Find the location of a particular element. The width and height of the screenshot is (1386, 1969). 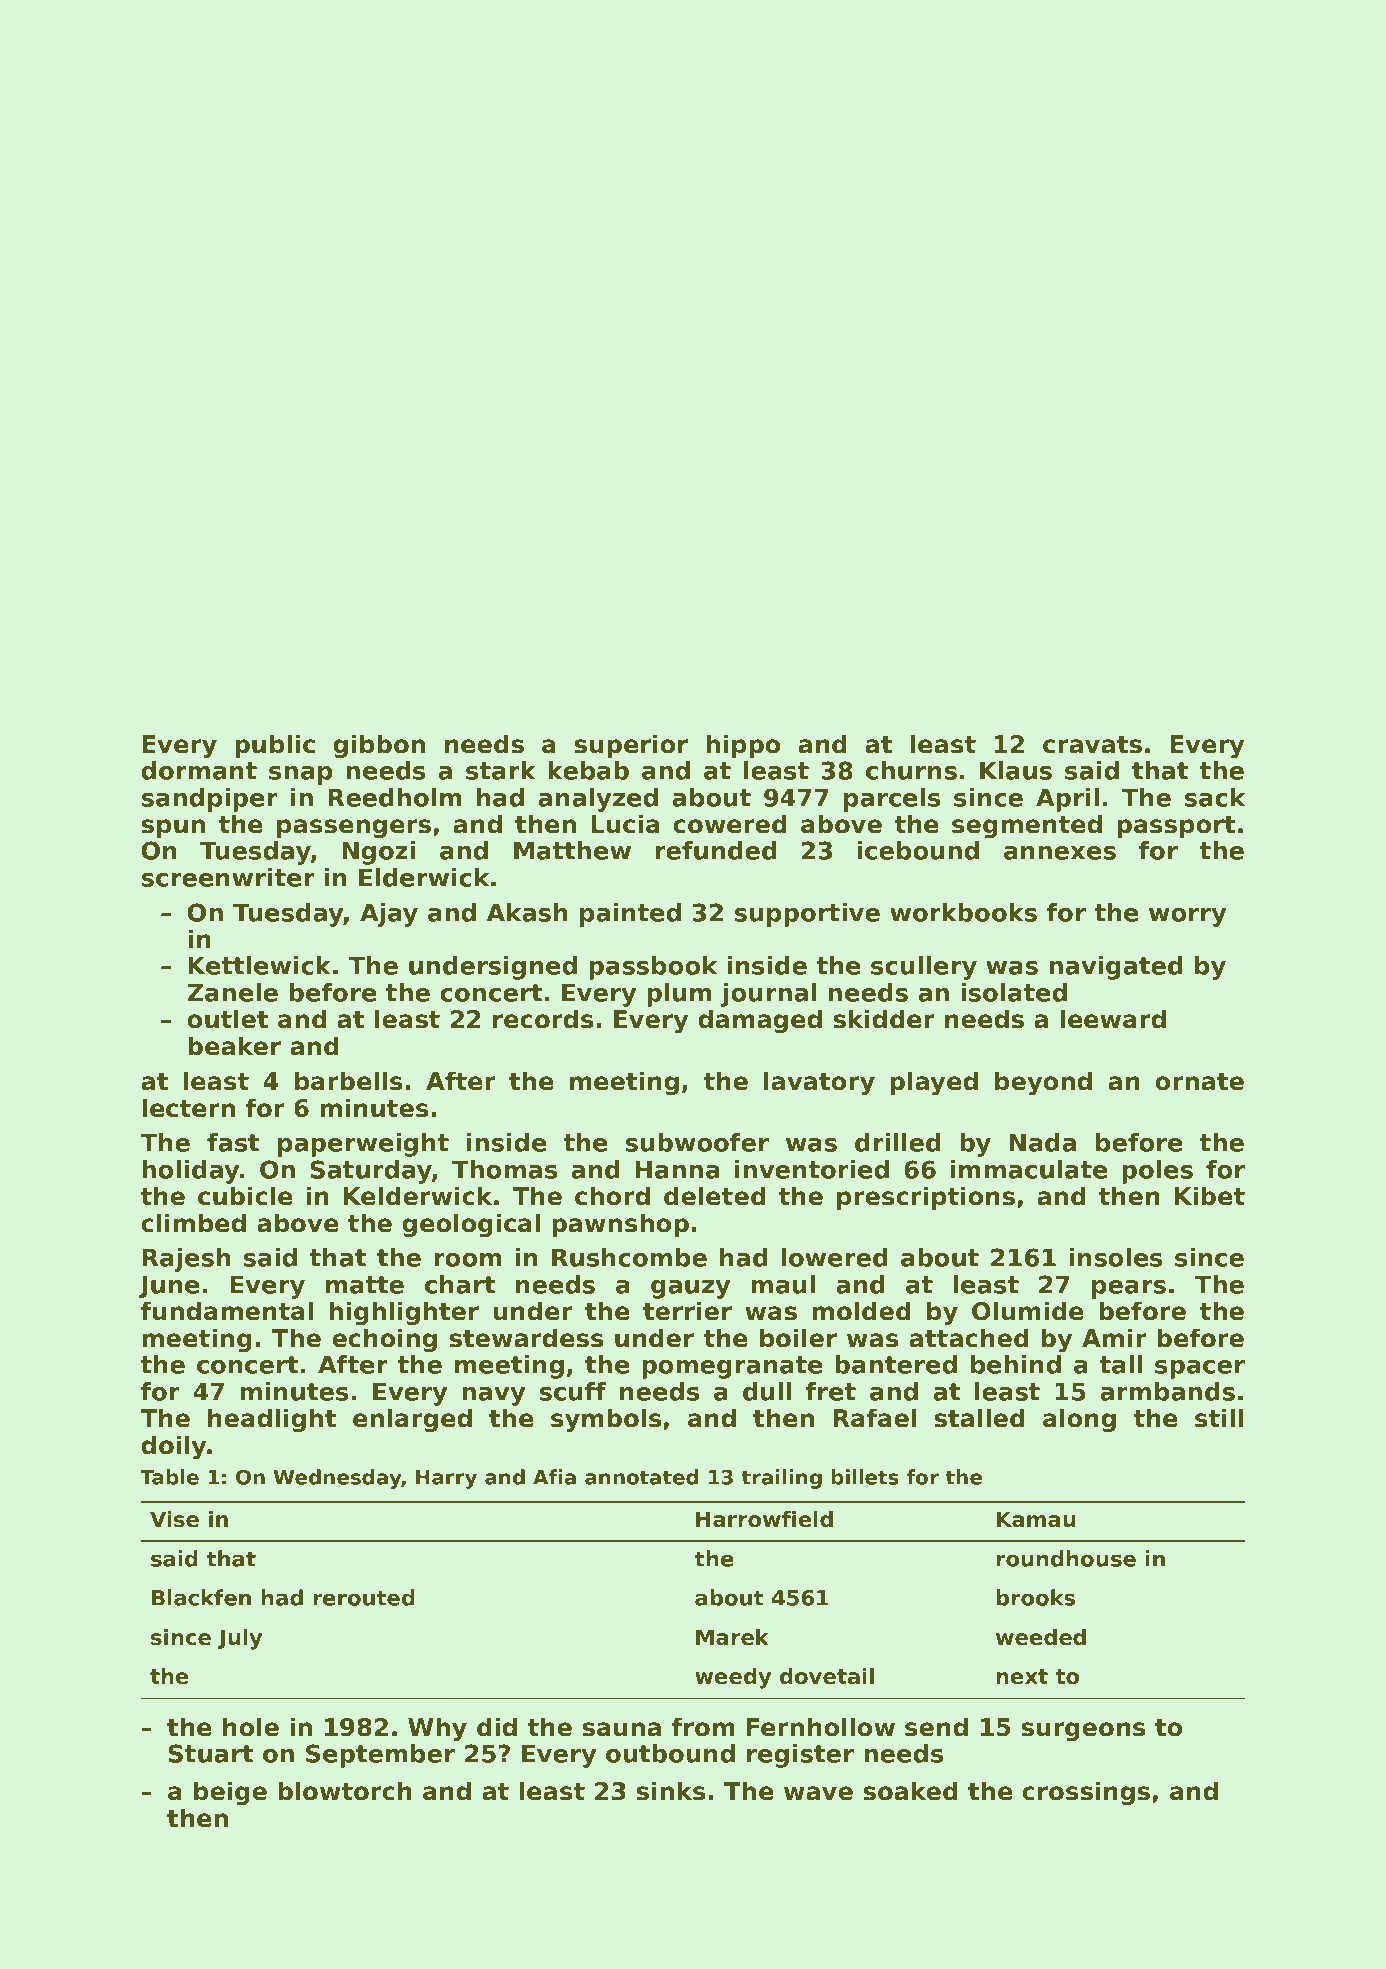

painted is located at coordinates (630, 915).
